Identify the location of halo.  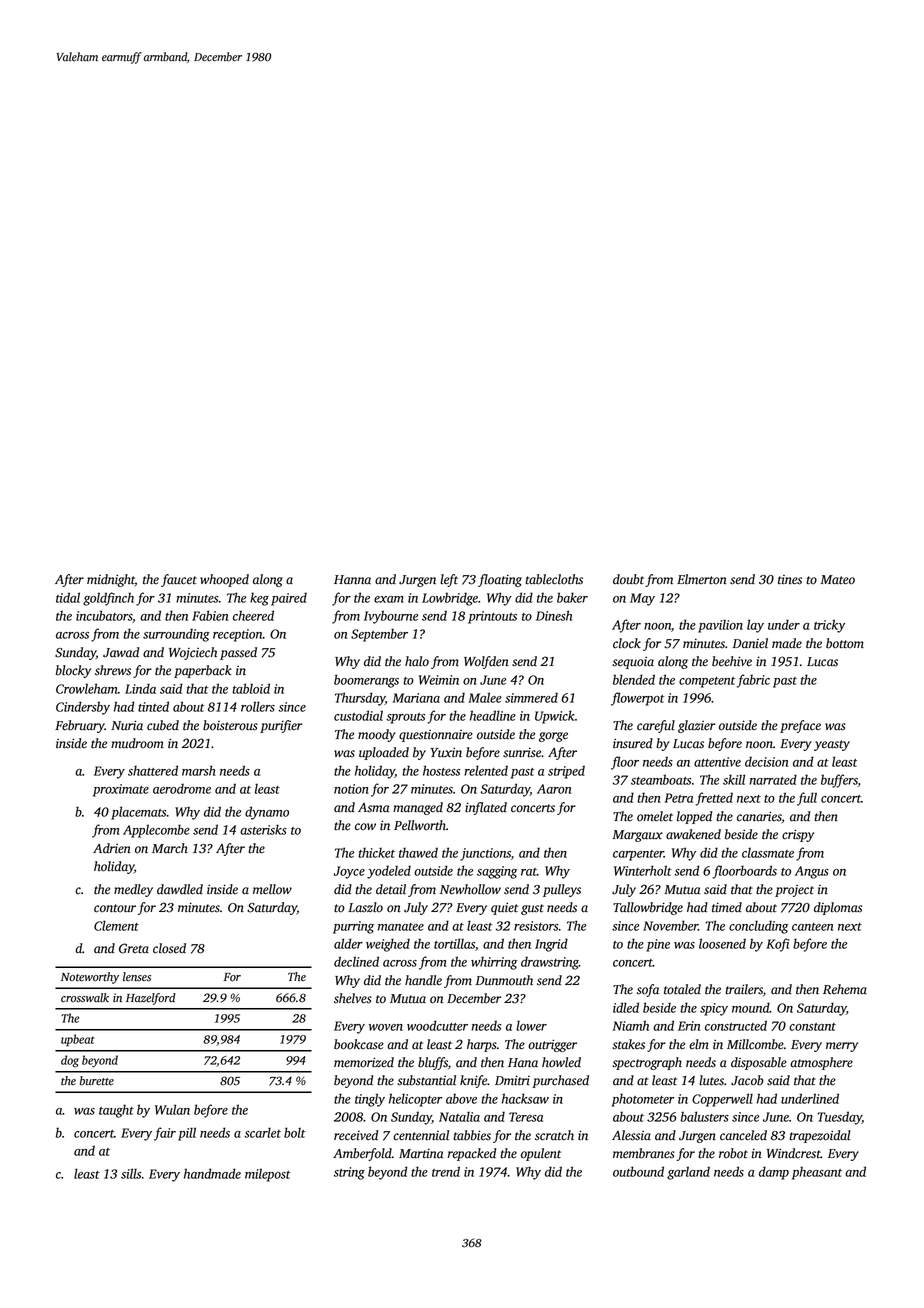
(417, 661).
